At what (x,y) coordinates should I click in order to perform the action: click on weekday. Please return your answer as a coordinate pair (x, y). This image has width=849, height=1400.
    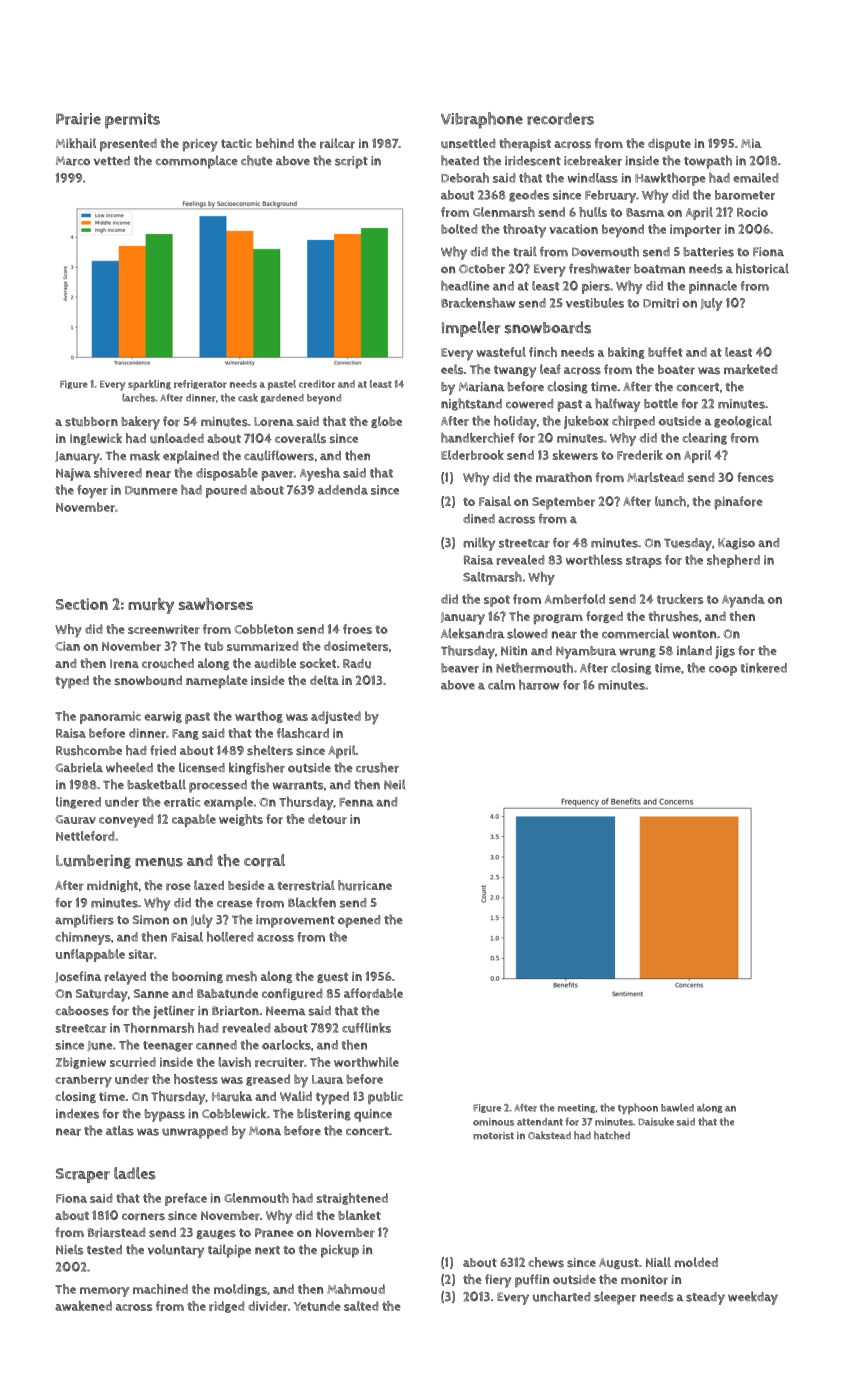
    Looking at the image, I should click on (753, 1298).
